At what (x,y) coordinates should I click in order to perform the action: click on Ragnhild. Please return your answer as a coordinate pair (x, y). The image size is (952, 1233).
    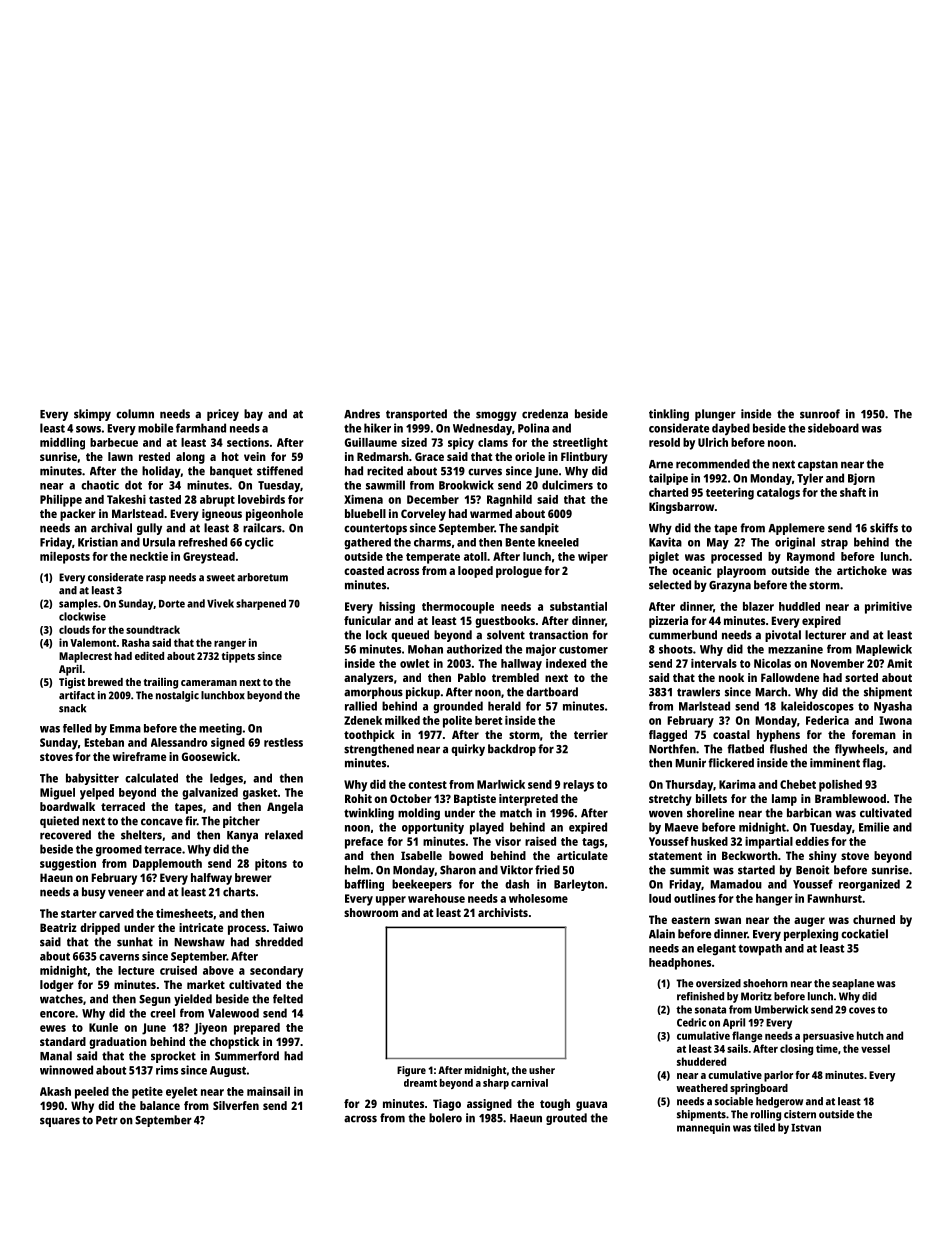
    Looking at the image, I should click on (509, 501).
